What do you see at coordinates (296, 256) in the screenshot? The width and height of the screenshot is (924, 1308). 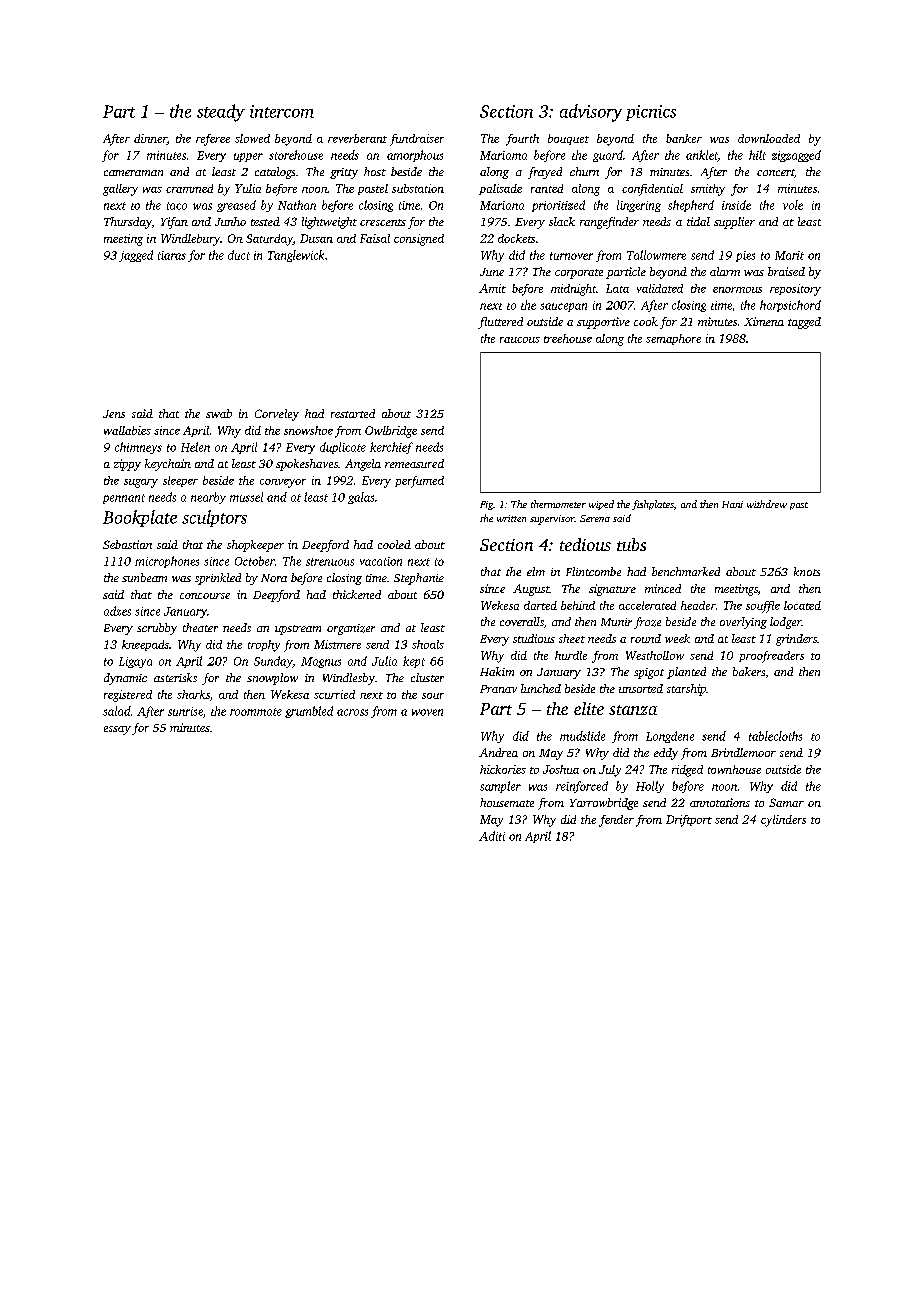 I see `Tanglewick` at bounding box center [296, 256].
